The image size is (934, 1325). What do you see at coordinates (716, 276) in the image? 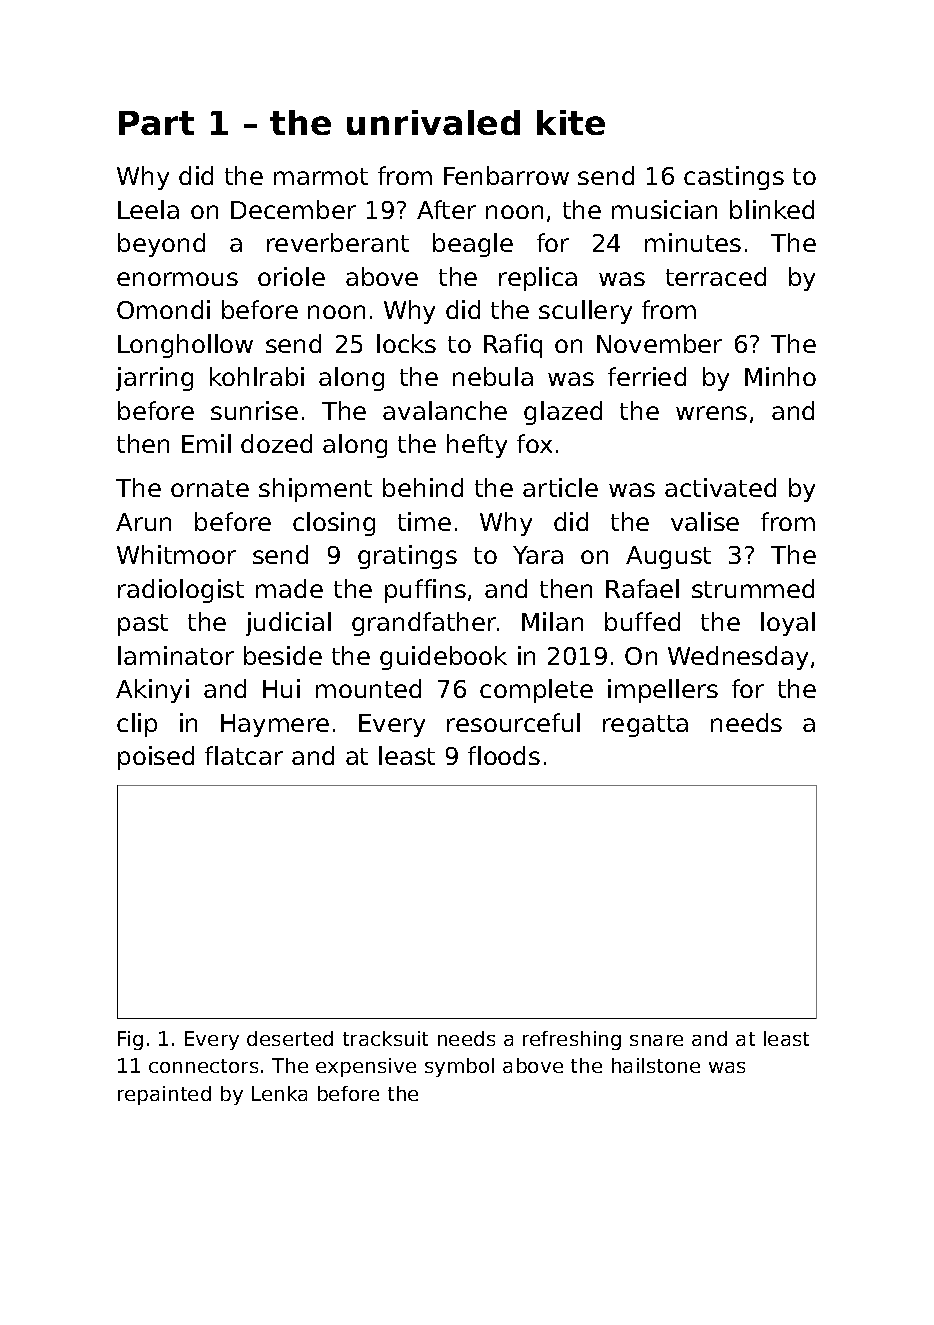
I see `terraced` at bounding box center [716, 276].
